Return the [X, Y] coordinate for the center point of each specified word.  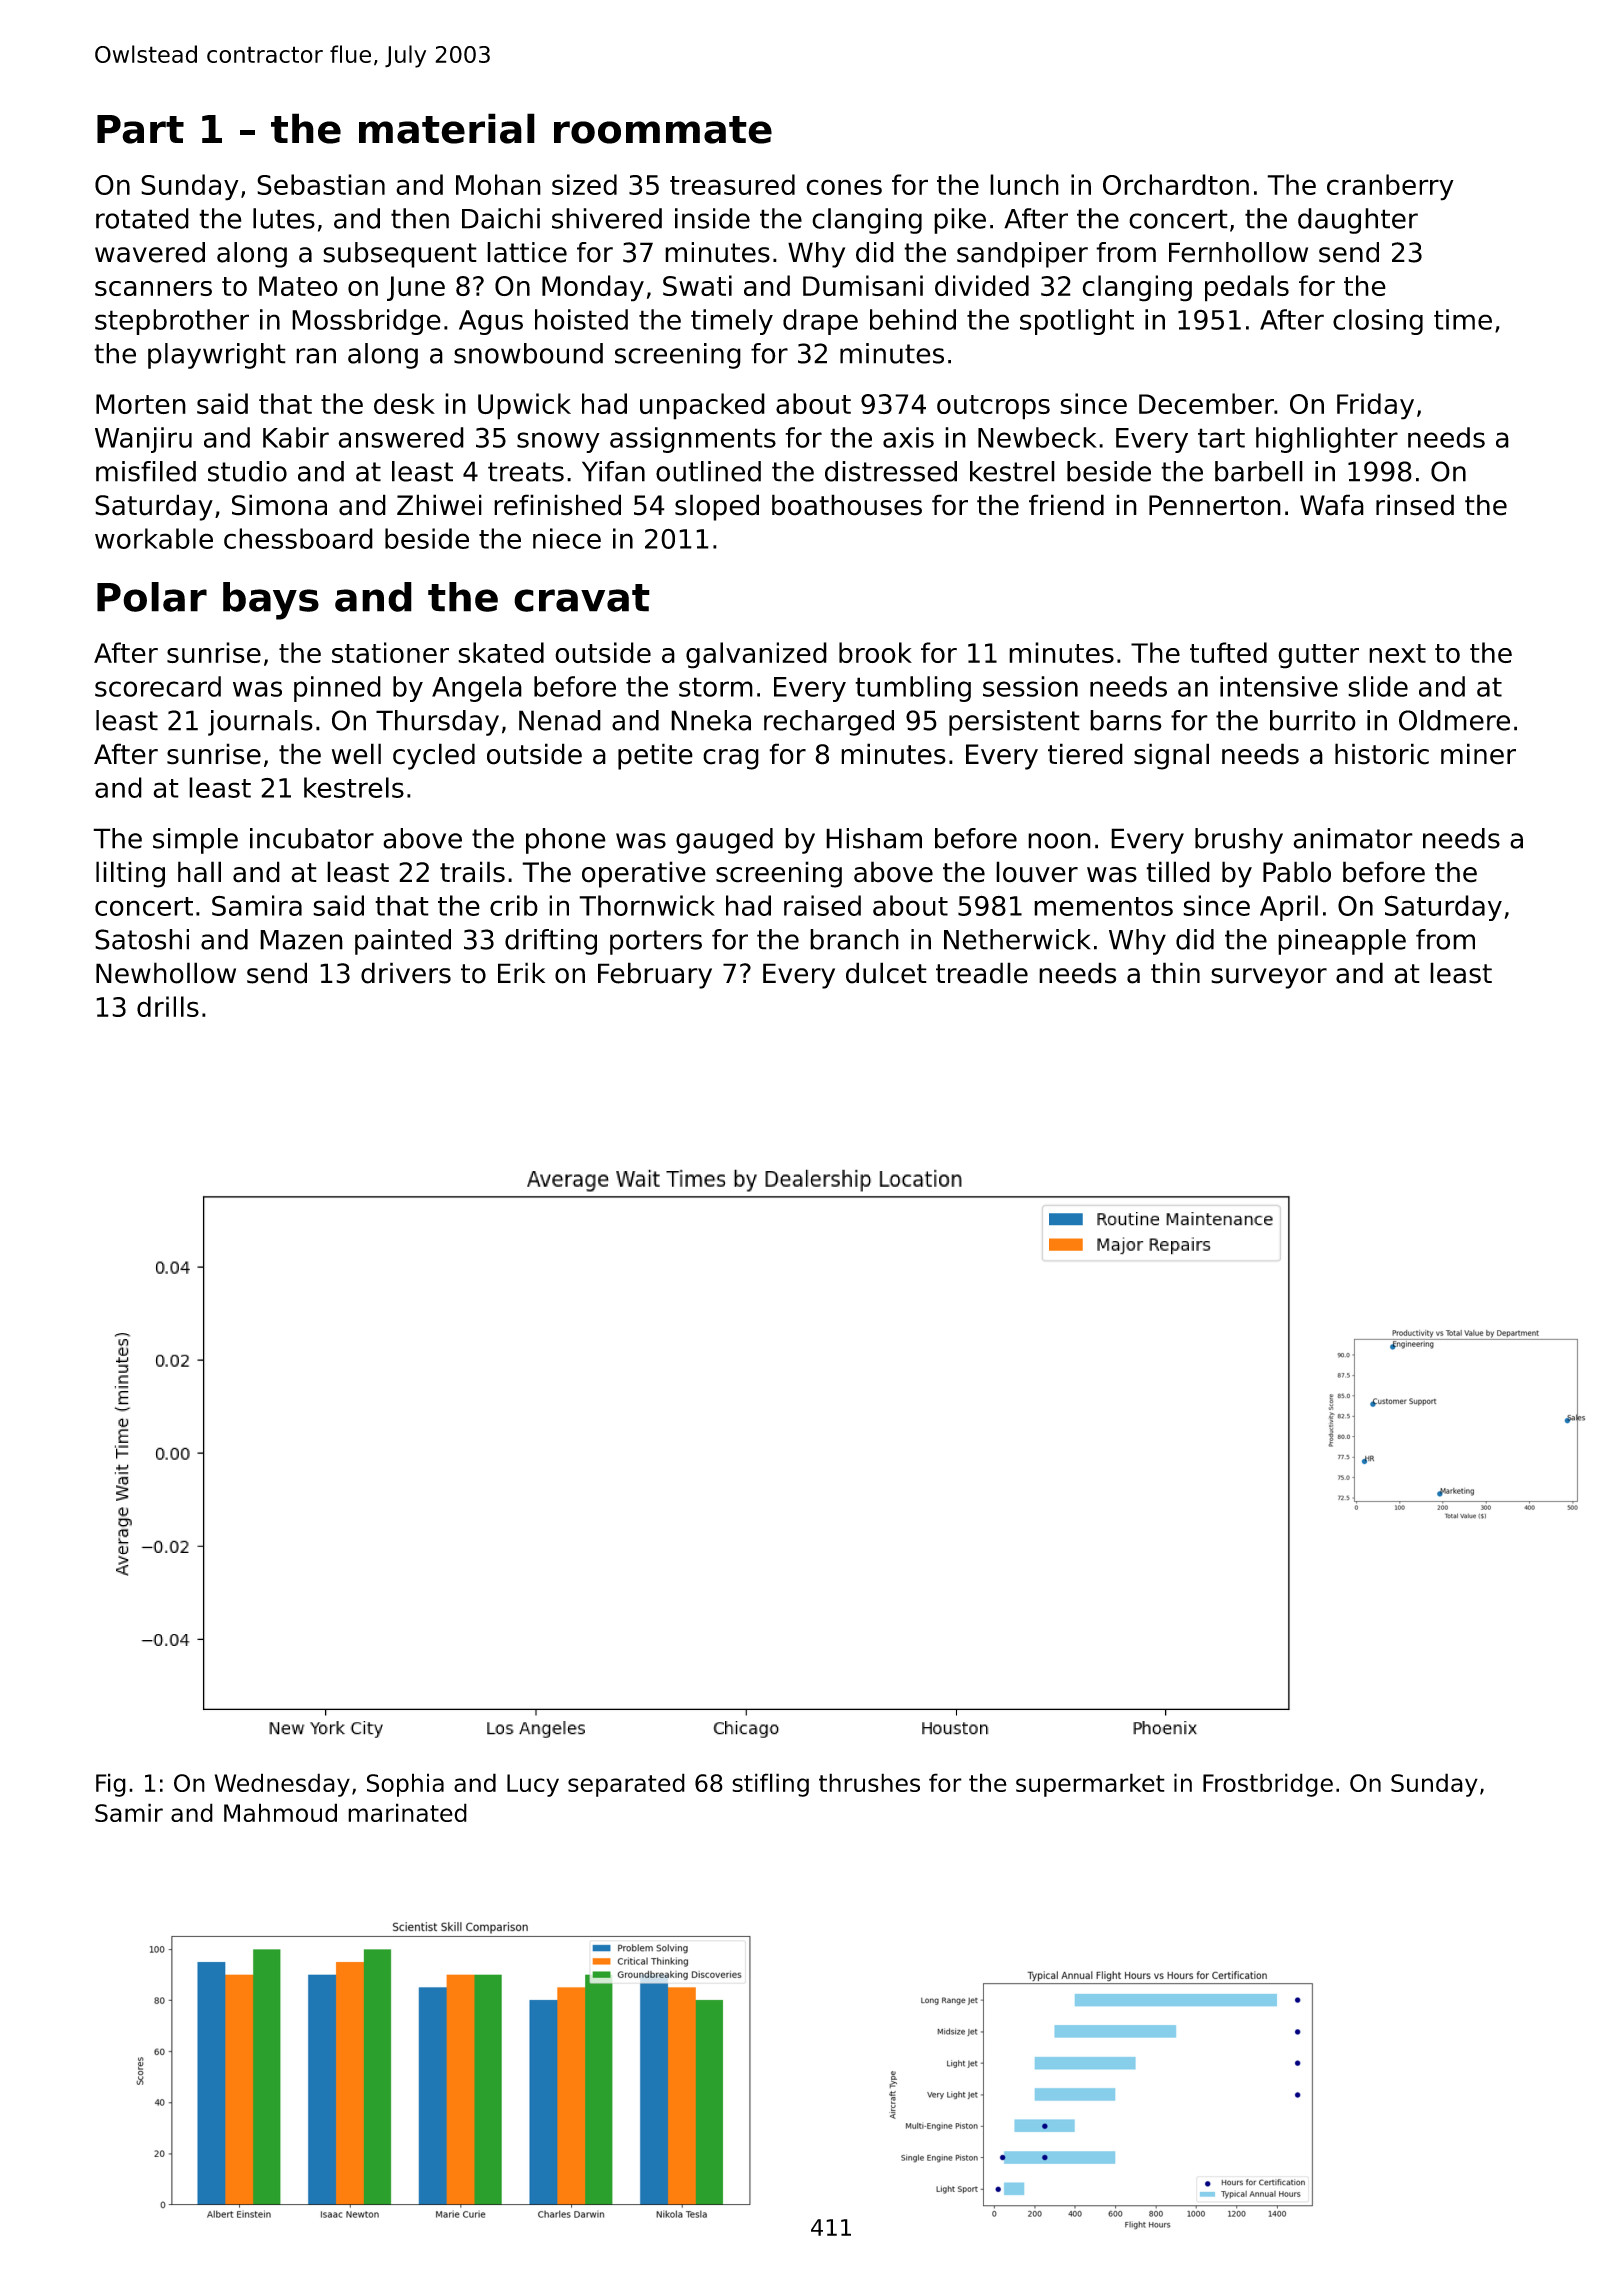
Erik [521, 972]
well [356, 754]
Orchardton [1176, 184]
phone [566, 841]
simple [195, 841]
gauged [724, 841]
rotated [142, 218]
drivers [406, 973]
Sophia [405, 1785]
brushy [1239, 841]
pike [960, 221]
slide [1378, 686]
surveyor [1269, 978]
